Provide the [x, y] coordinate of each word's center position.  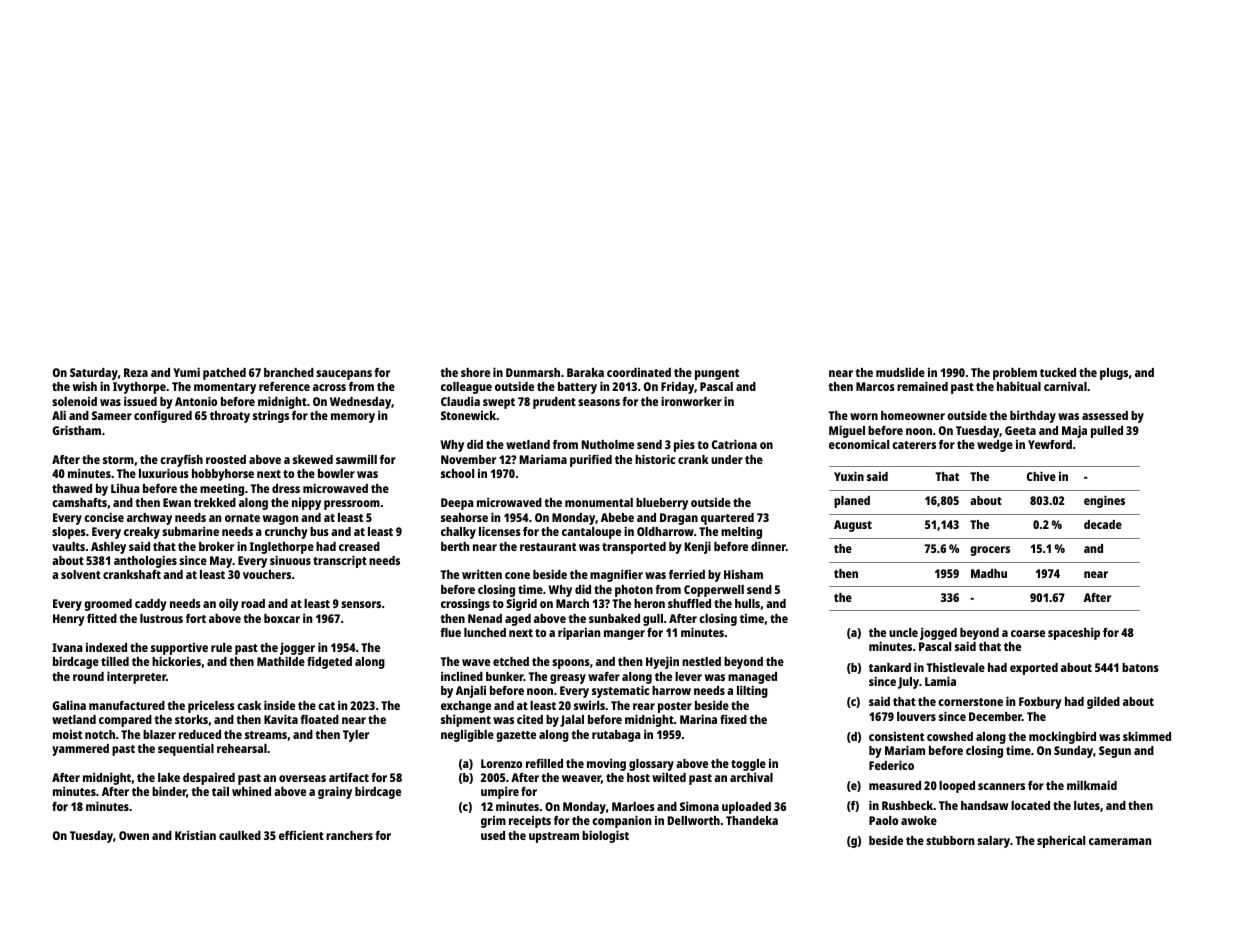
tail [220, 791]
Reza [136, 372]
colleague [466, 388]
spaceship [1074, 633]
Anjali [471, 692]
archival [751, 777]
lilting [752, 691]
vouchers [267, 574]
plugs [1114, 374]
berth [455, 546]
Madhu [989, 573]
